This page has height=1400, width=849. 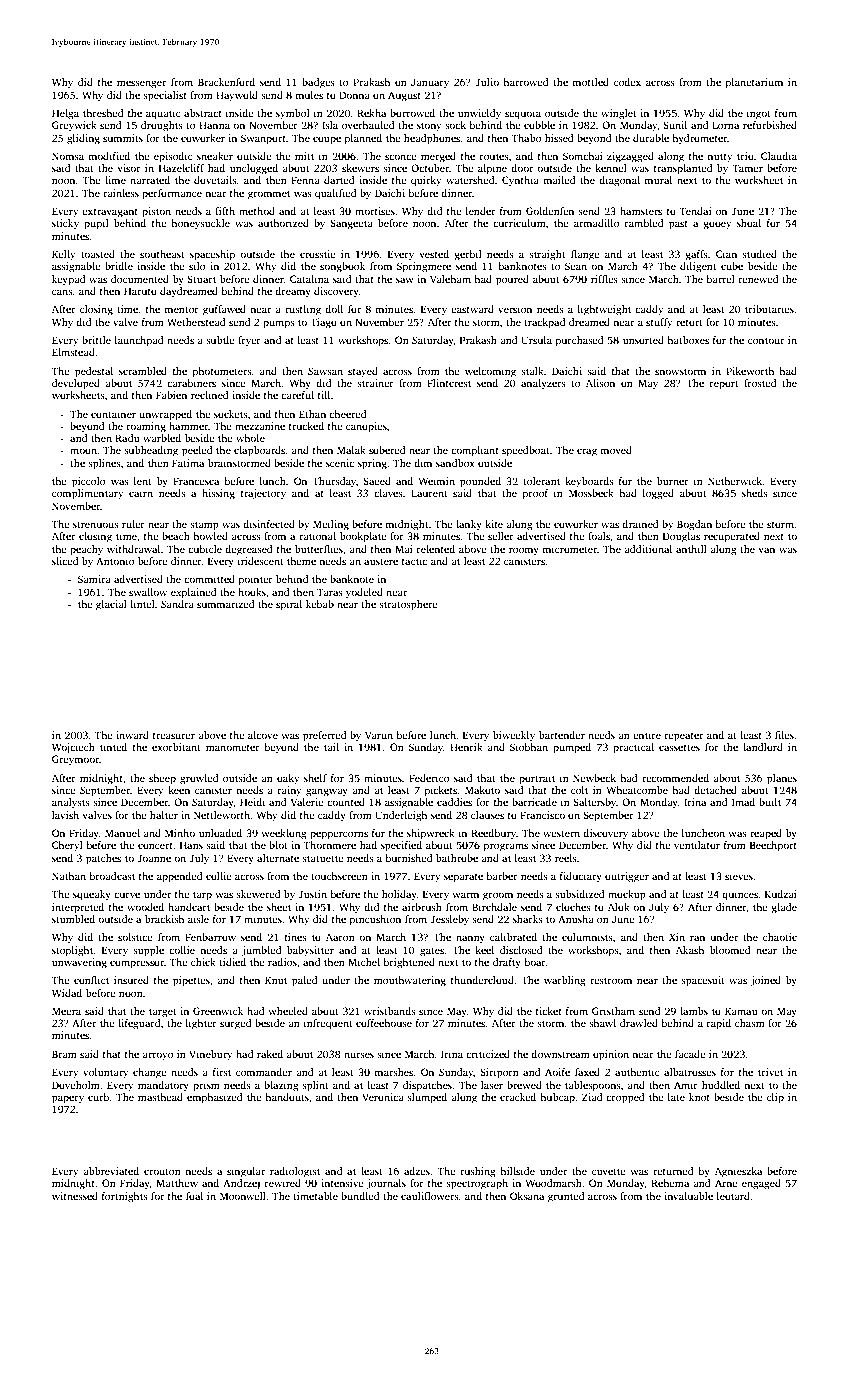 I want to click on headphones, so click(x=432, y=139).
